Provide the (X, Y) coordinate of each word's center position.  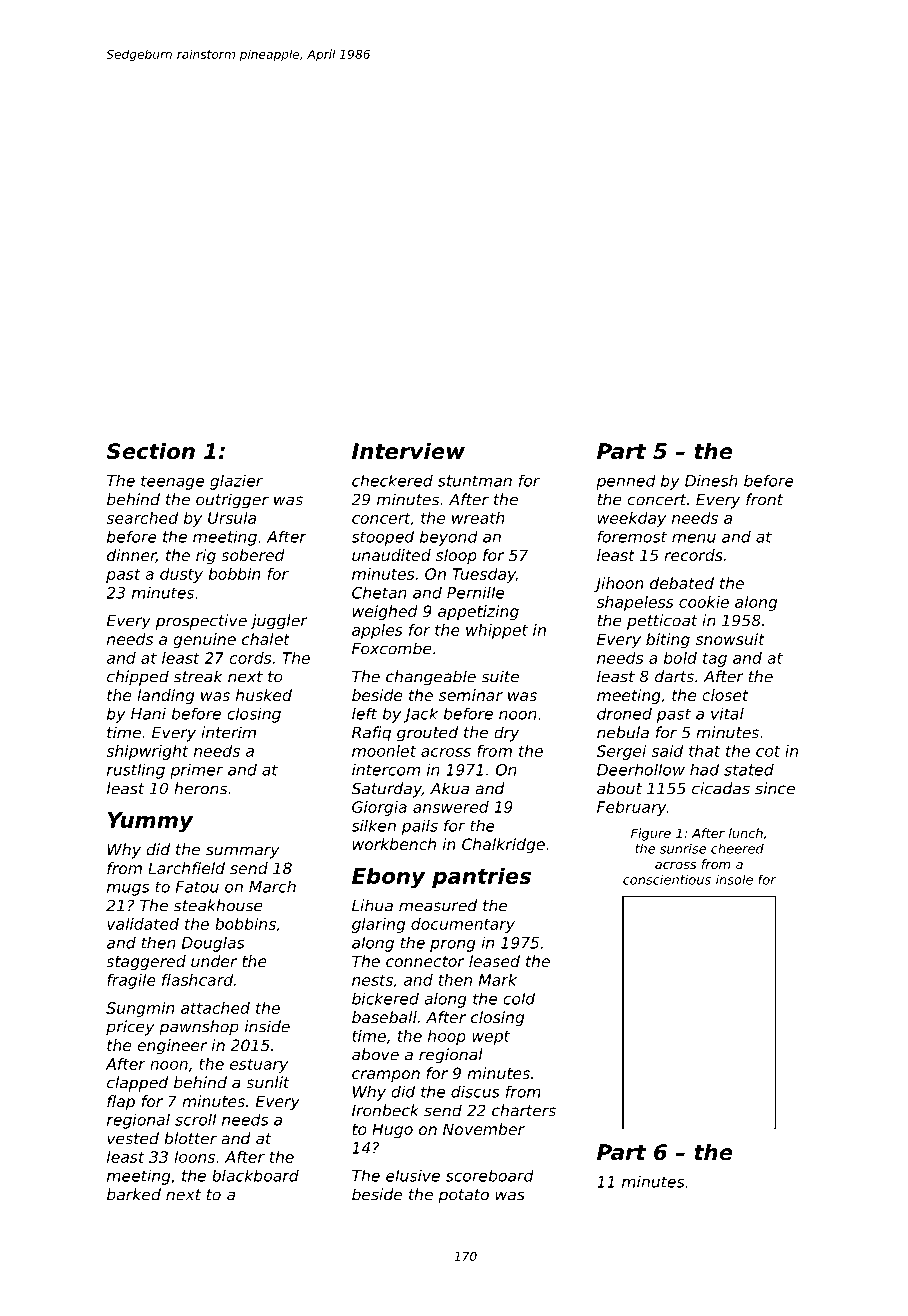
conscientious (667, 880)
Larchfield (186, 868)
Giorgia (379, 808)
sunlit (268, 1082)
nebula (623, 732)
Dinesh (711, 481)
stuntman (475, 481)
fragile (131, 981)
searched (142, 518)
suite (500, 676)
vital (727, 714)
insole (734, 880)
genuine (204, 640)
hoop (447, 1037)
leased (494, 961)
